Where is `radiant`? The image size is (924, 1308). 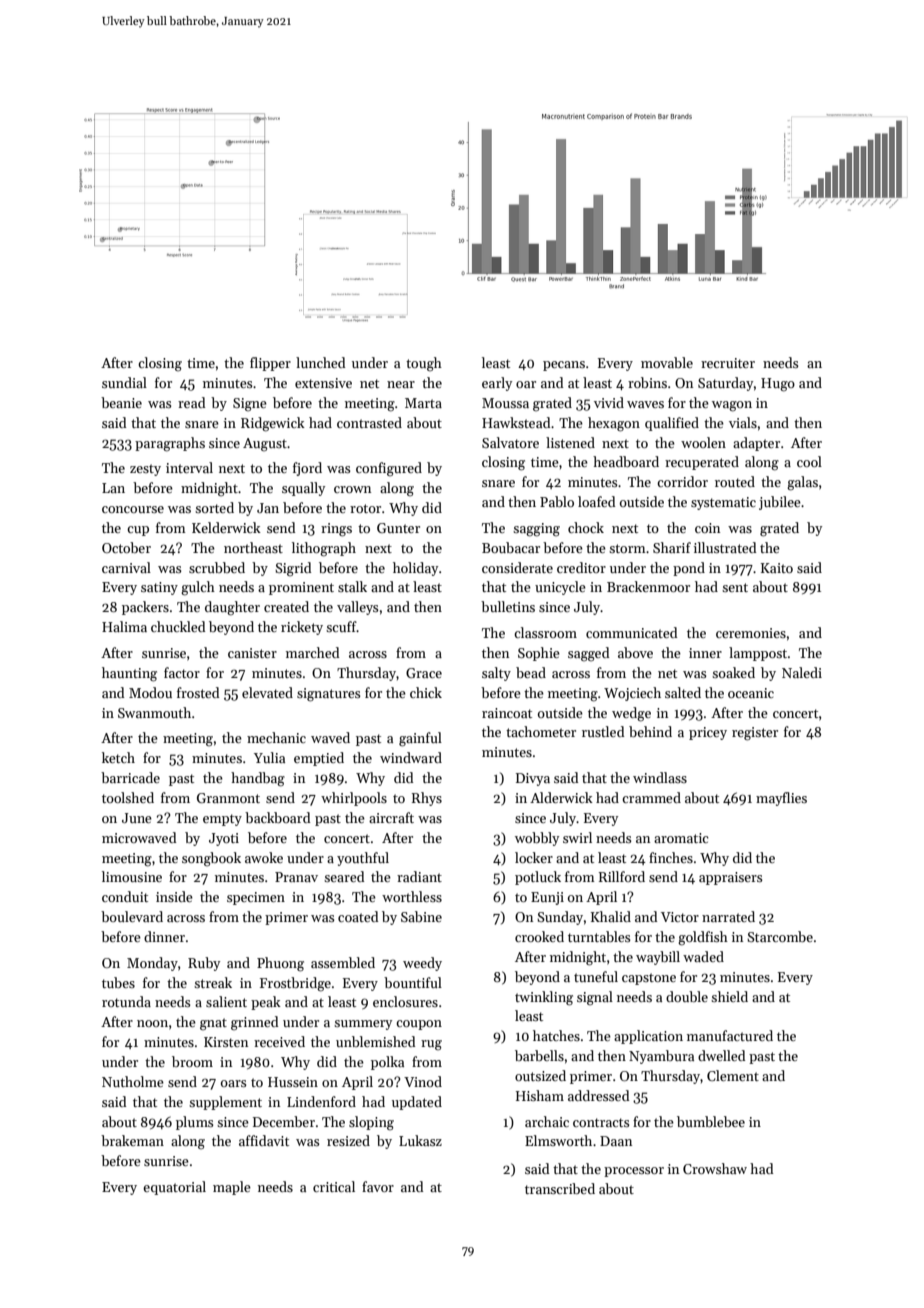
radiant is located at coordinates (419, 876).
